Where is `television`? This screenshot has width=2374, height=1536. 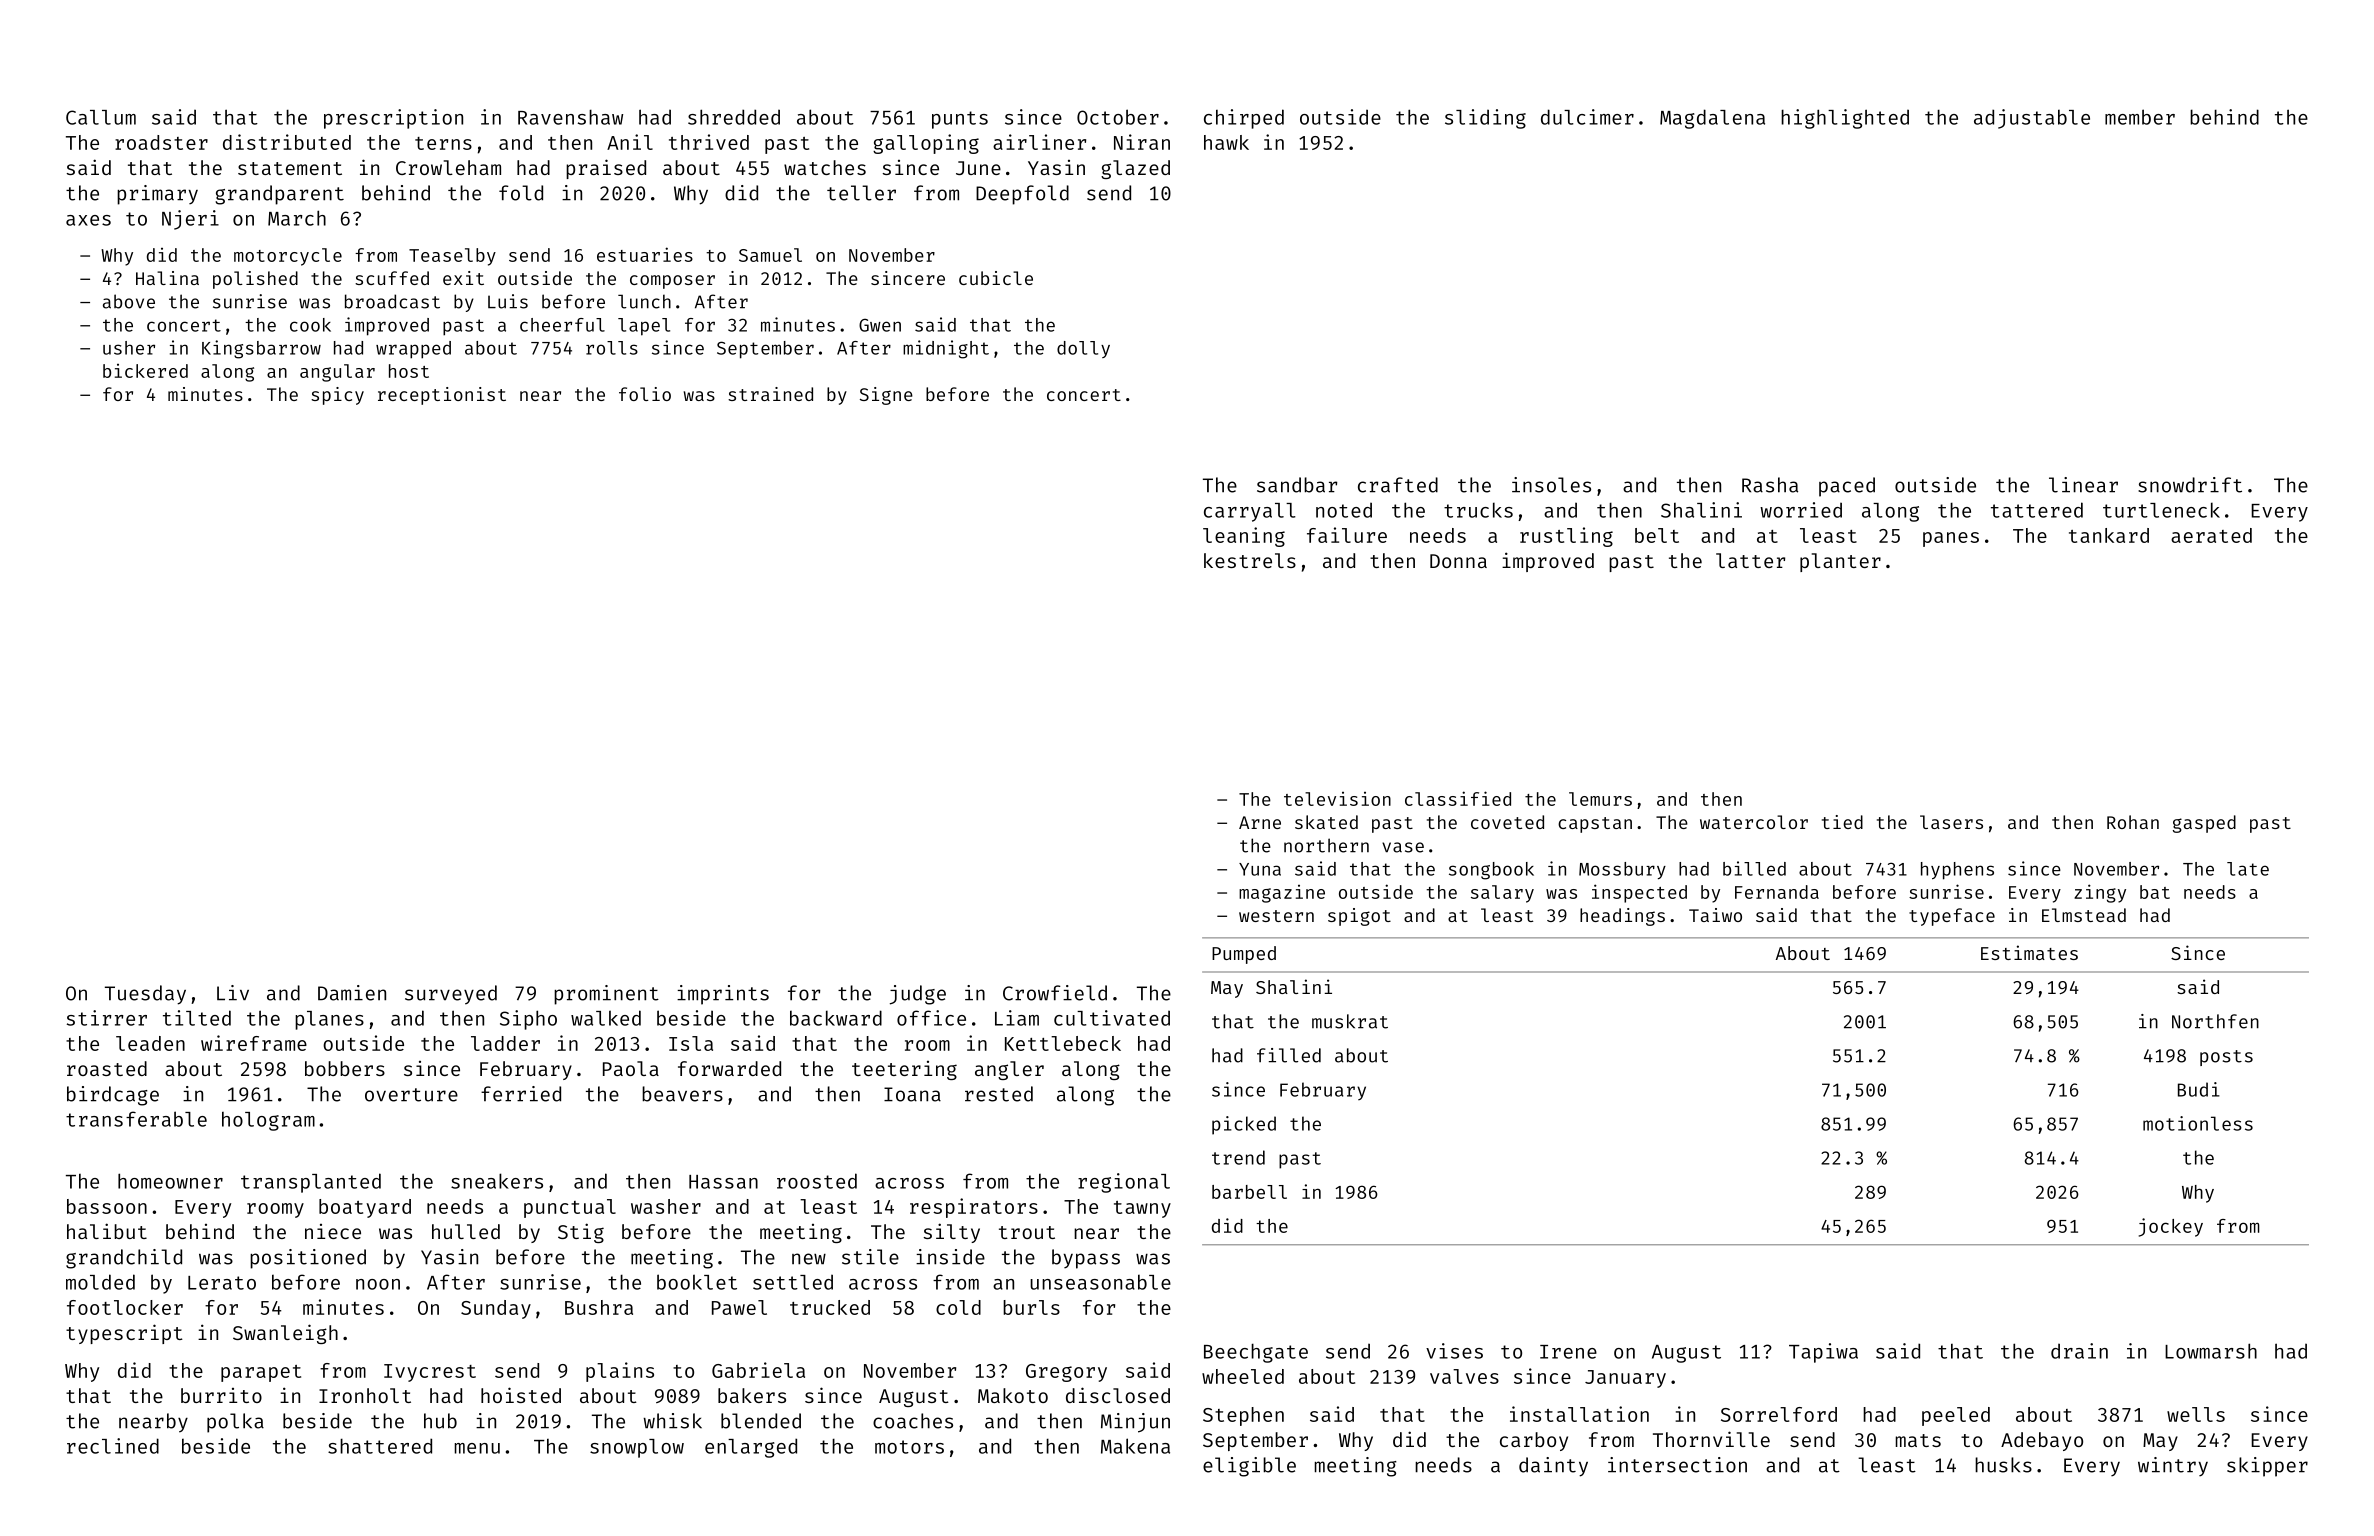
television is located at coordinates (1337, 799).
